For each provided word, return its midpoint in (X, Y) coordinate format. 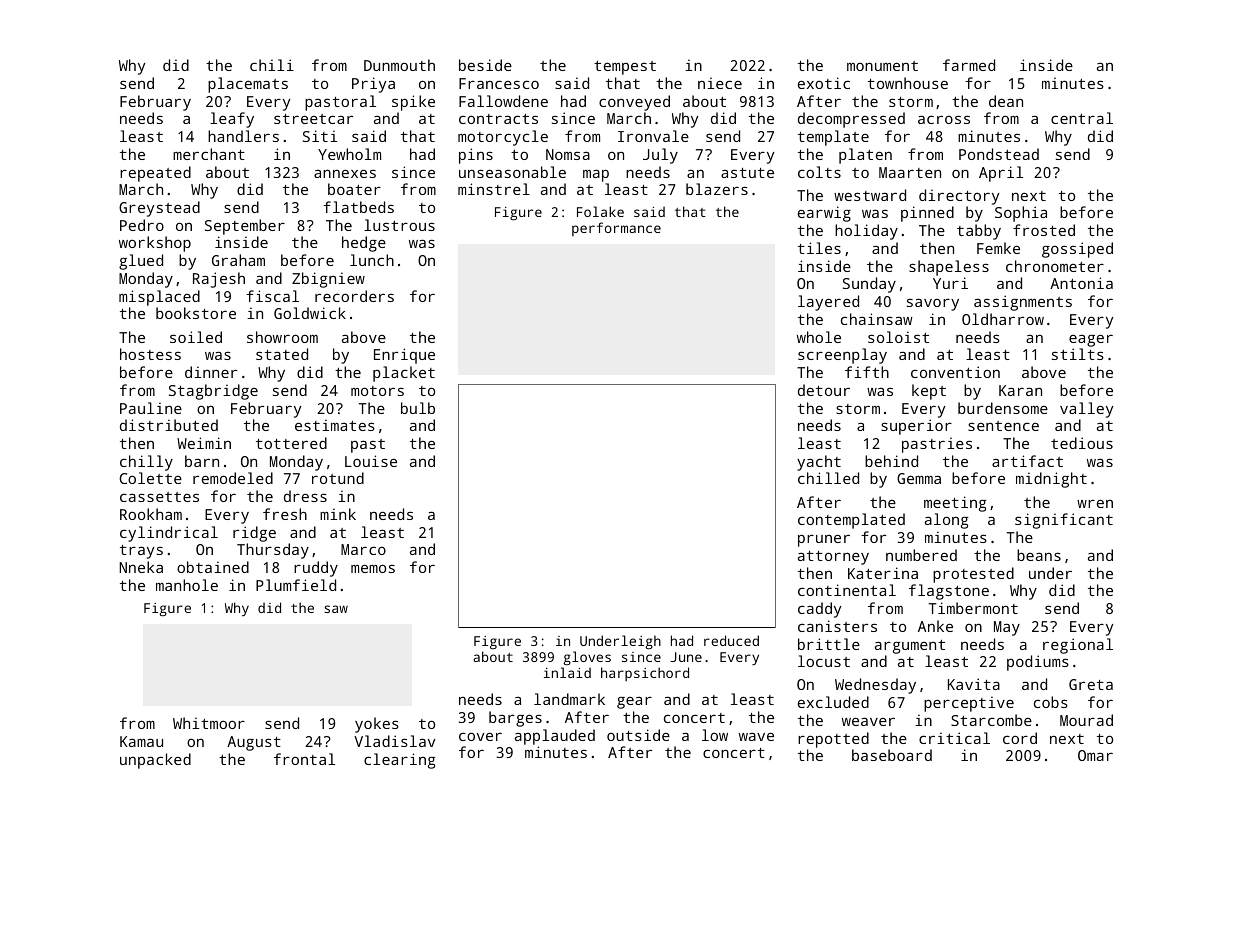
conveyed (634, 103)
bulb (418, 408)
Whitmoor (209, 723)
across (944, 119)
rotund (338, 478)
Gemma (919, 478)
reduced (731, 640)
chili (272, 65)
